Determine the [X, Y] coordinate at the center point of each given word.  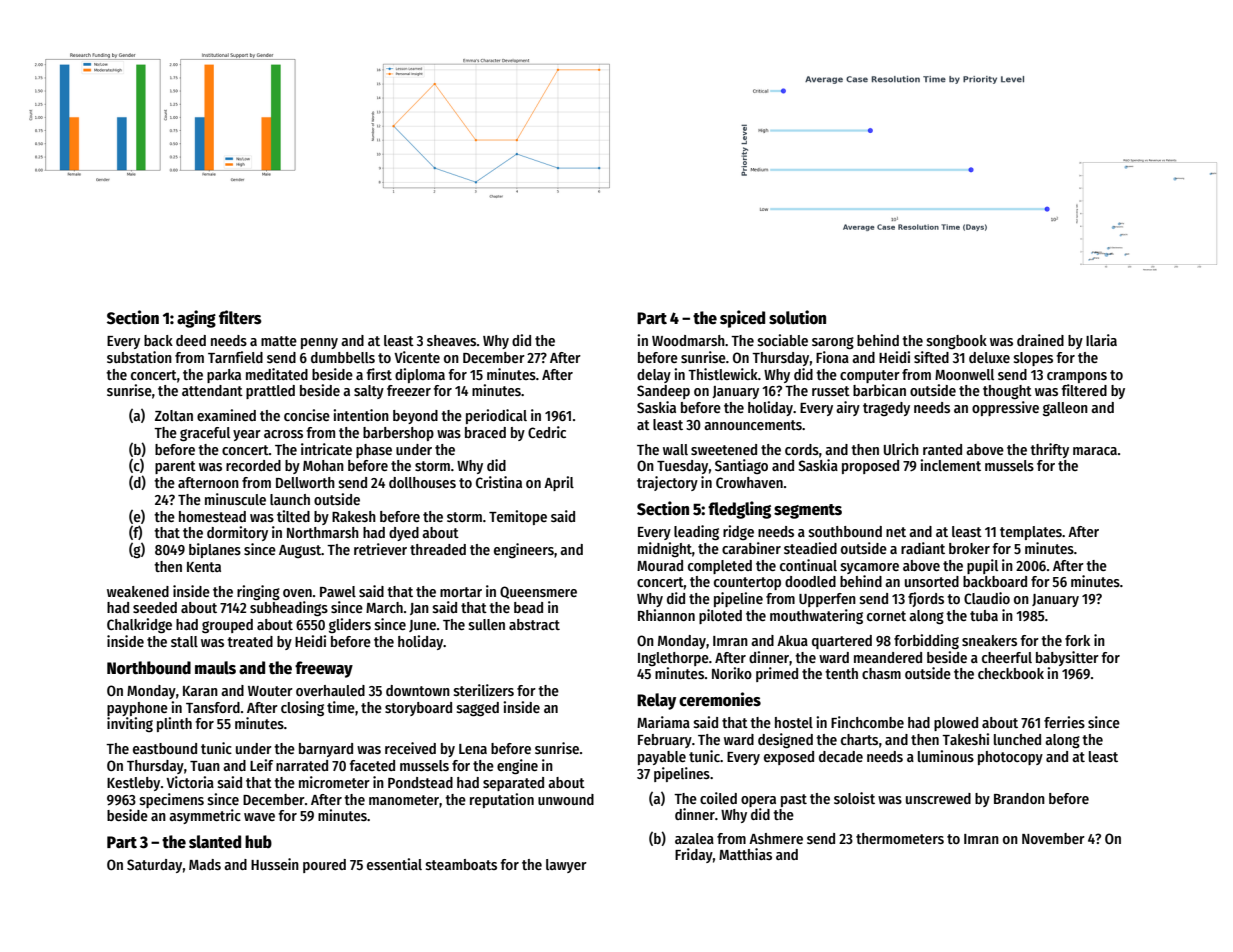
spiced [742, 319]
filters [240, 317]
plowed [956, 724]
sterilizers [484, 690]
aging [196, 319]
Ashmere [776, 838]
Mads [205, 864]
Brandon [1019, 798]
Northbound [149, 668]
